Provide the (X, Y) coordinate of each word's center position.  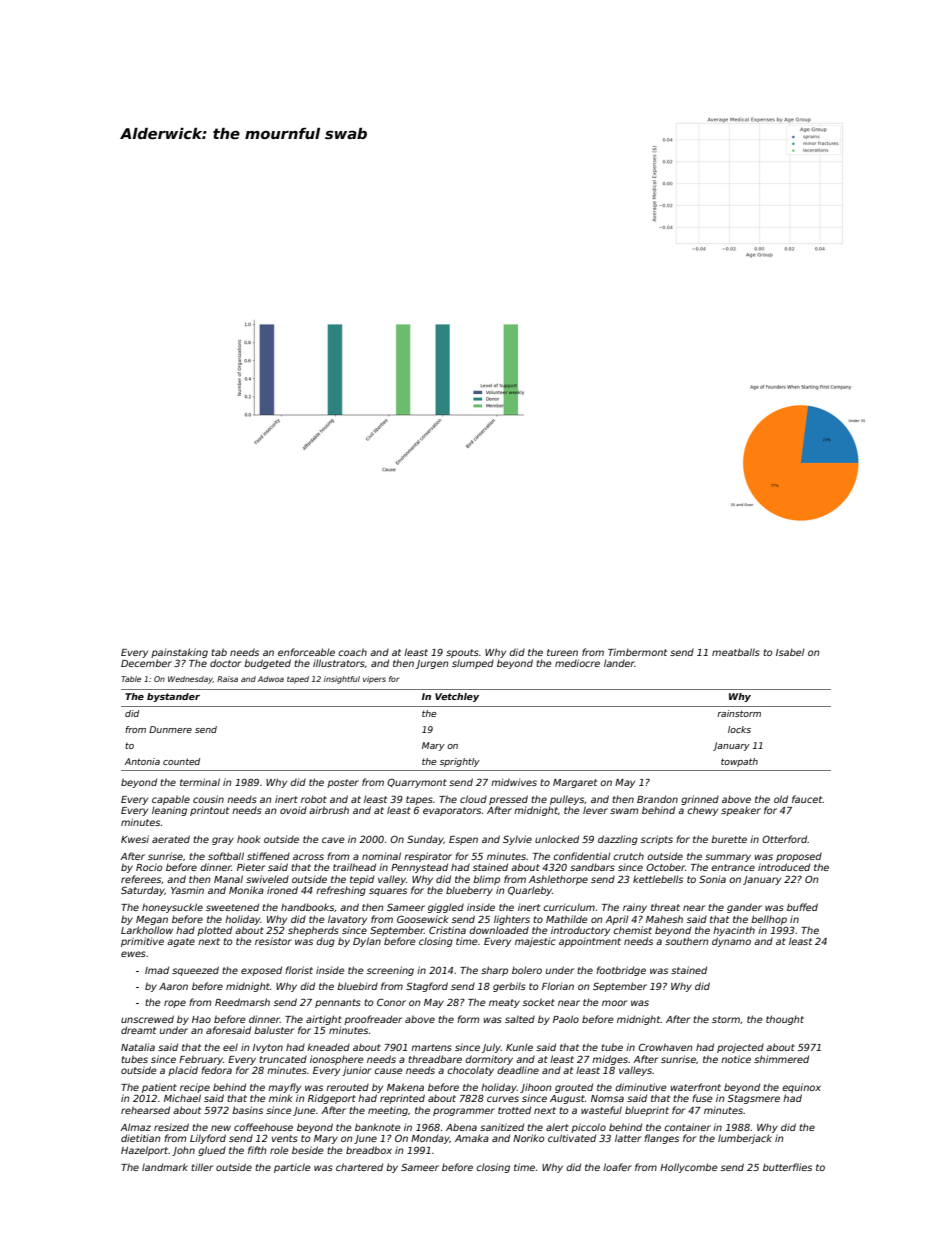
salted (520, 1019)
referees (141, 879)
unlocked (557, 839)
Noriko (528, 1138)
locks (739, 729)
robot (314, 799)
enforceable (306, 652)
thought (785, 1020)
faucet (807, 799)
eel (230, 1047)
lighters (512, 920)
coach (352, 652)
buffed (802, 907)
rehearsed (145, 1110)
